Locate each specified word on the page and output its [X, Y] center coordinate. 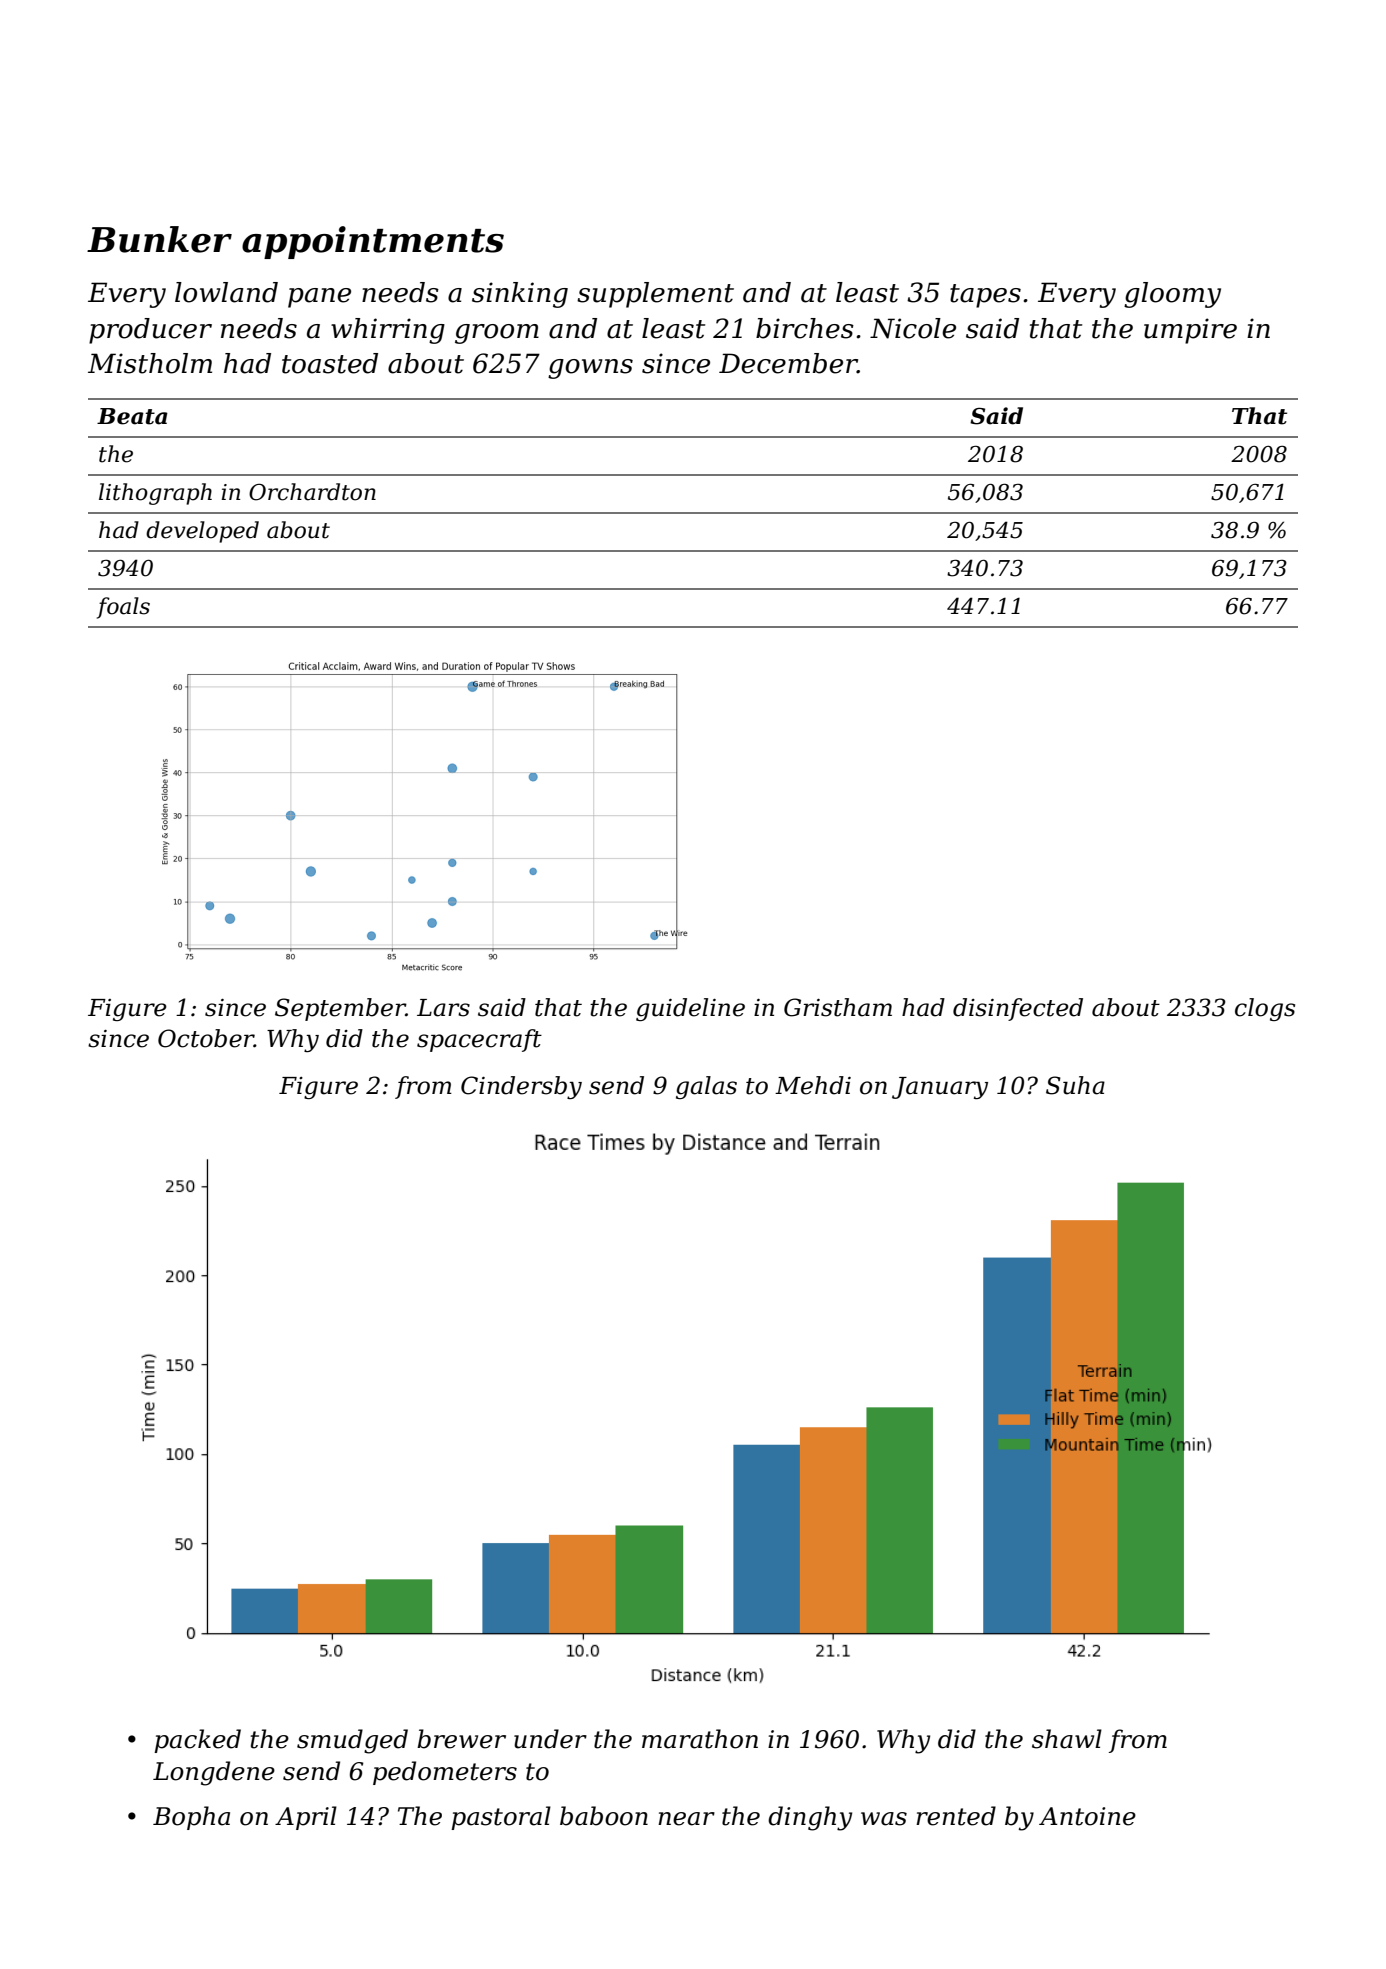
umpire [1190, 331]
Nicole [913, 328]
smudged [352, 1741]
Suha [1075, 1085]
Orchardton [312, 492]
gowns [590, 369]
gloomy [1172, 295]
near [686, 1819]
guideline [690, 1009]
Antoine [1087, 1816]
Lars [443, 1008]
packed [197, 1741]
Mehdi [813, 1085]
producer [150, 331]
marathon [700, 1739]
